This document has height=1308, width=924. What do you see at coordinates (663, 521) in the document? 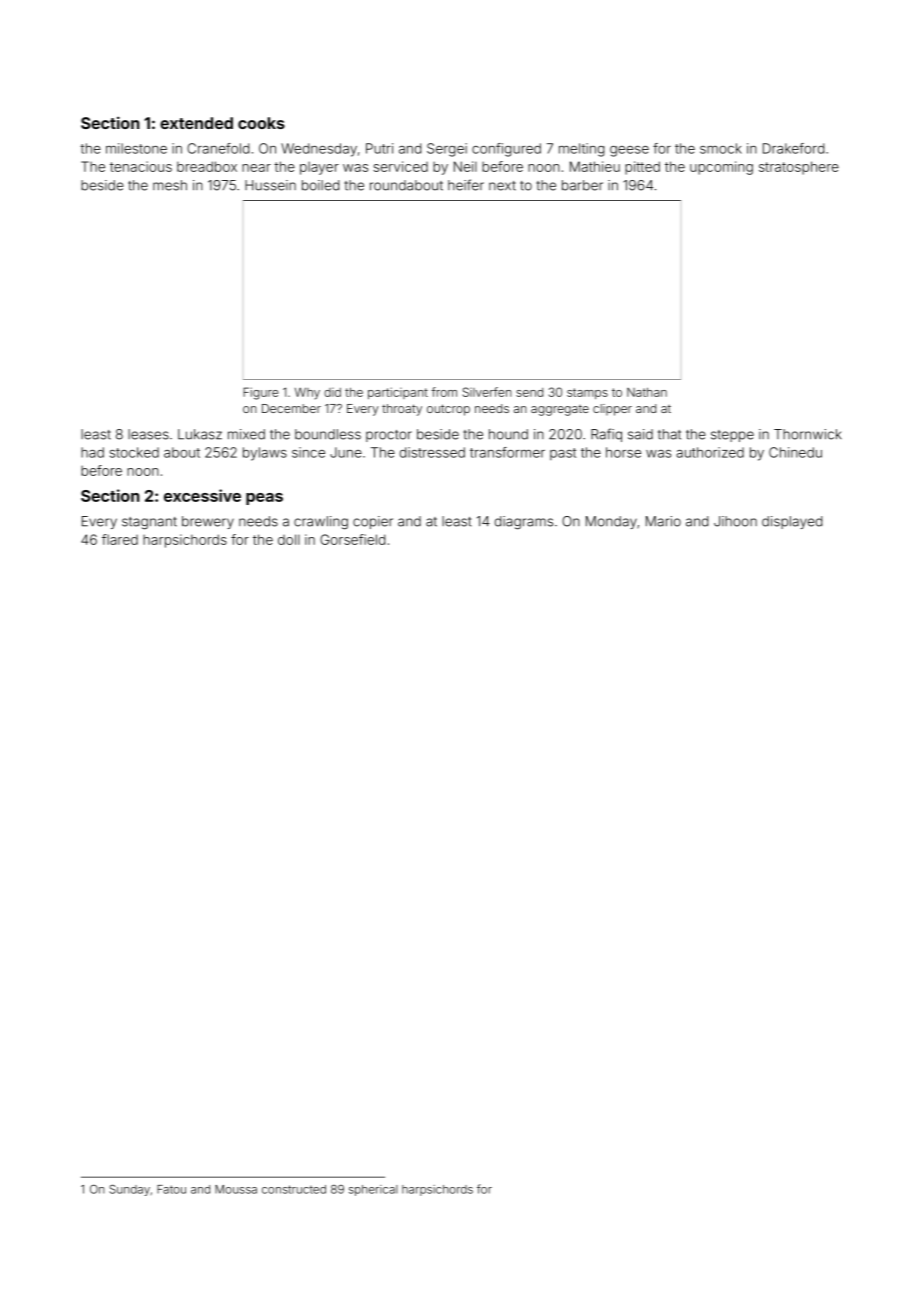
I see `Mario` at bounding box center [663, 521].
